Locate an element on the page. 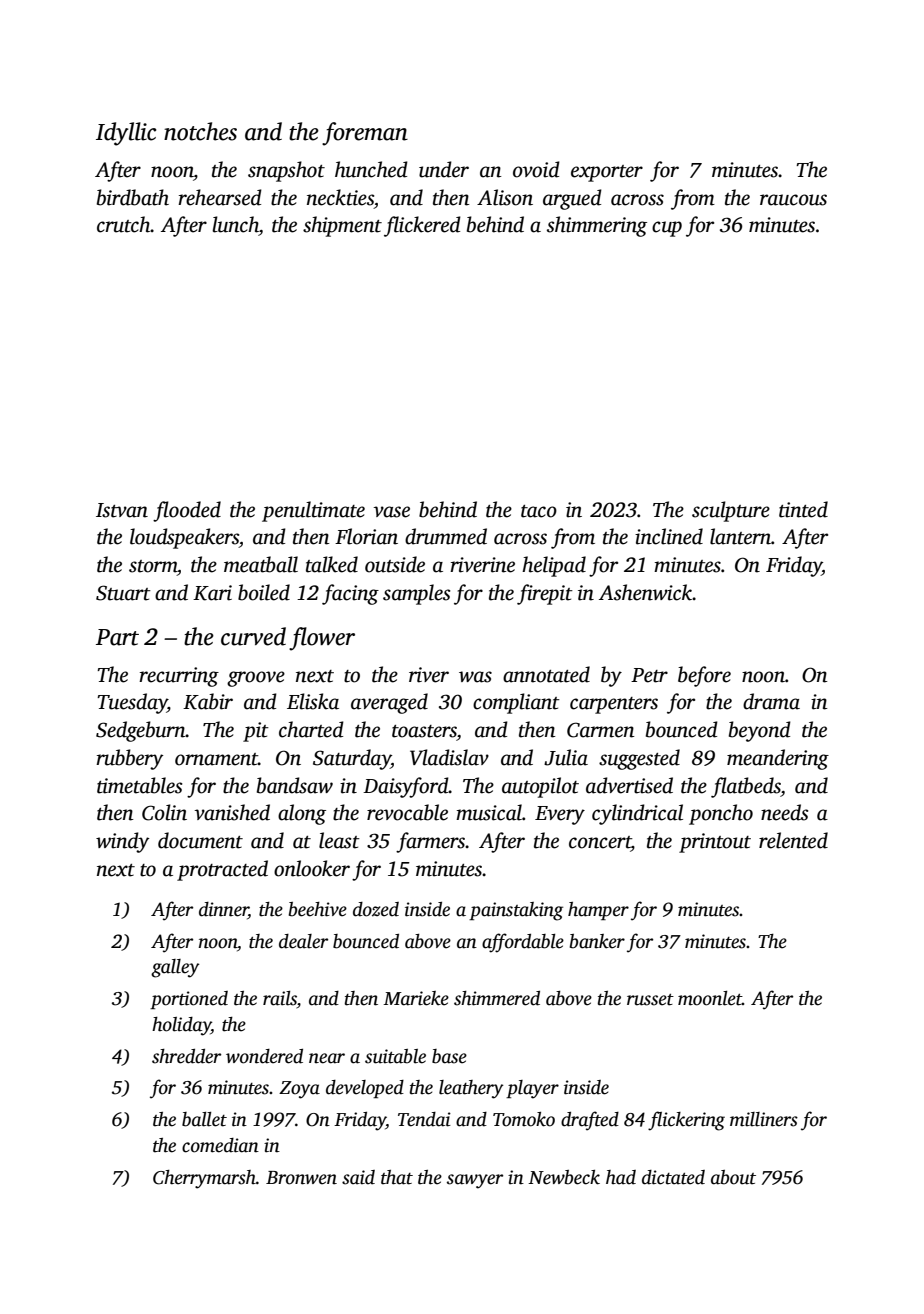  under is located at coordinates (444, 169).
